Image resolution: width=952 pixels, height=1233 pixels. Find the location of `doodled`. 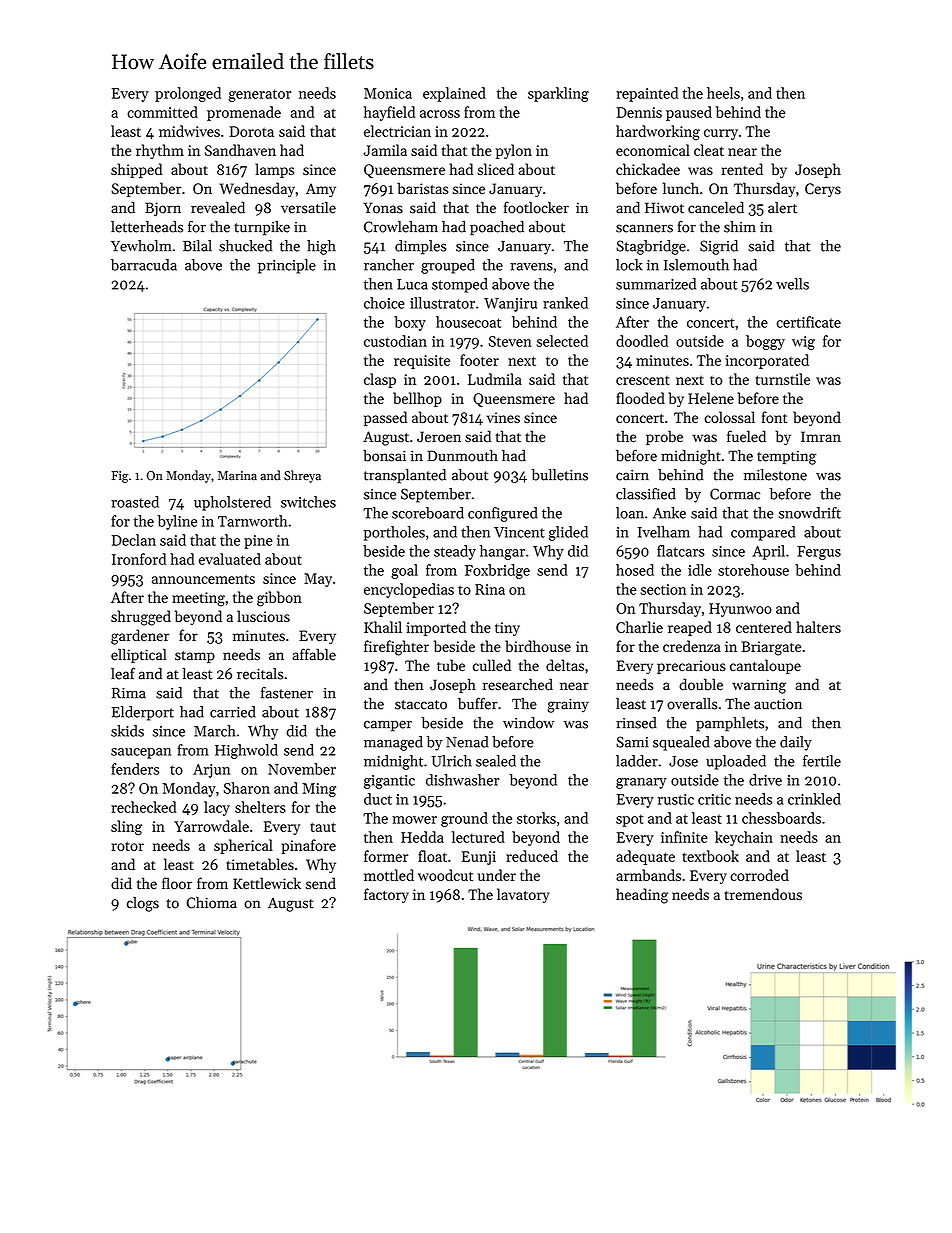

doodled is located at coordinates (642, 341).
